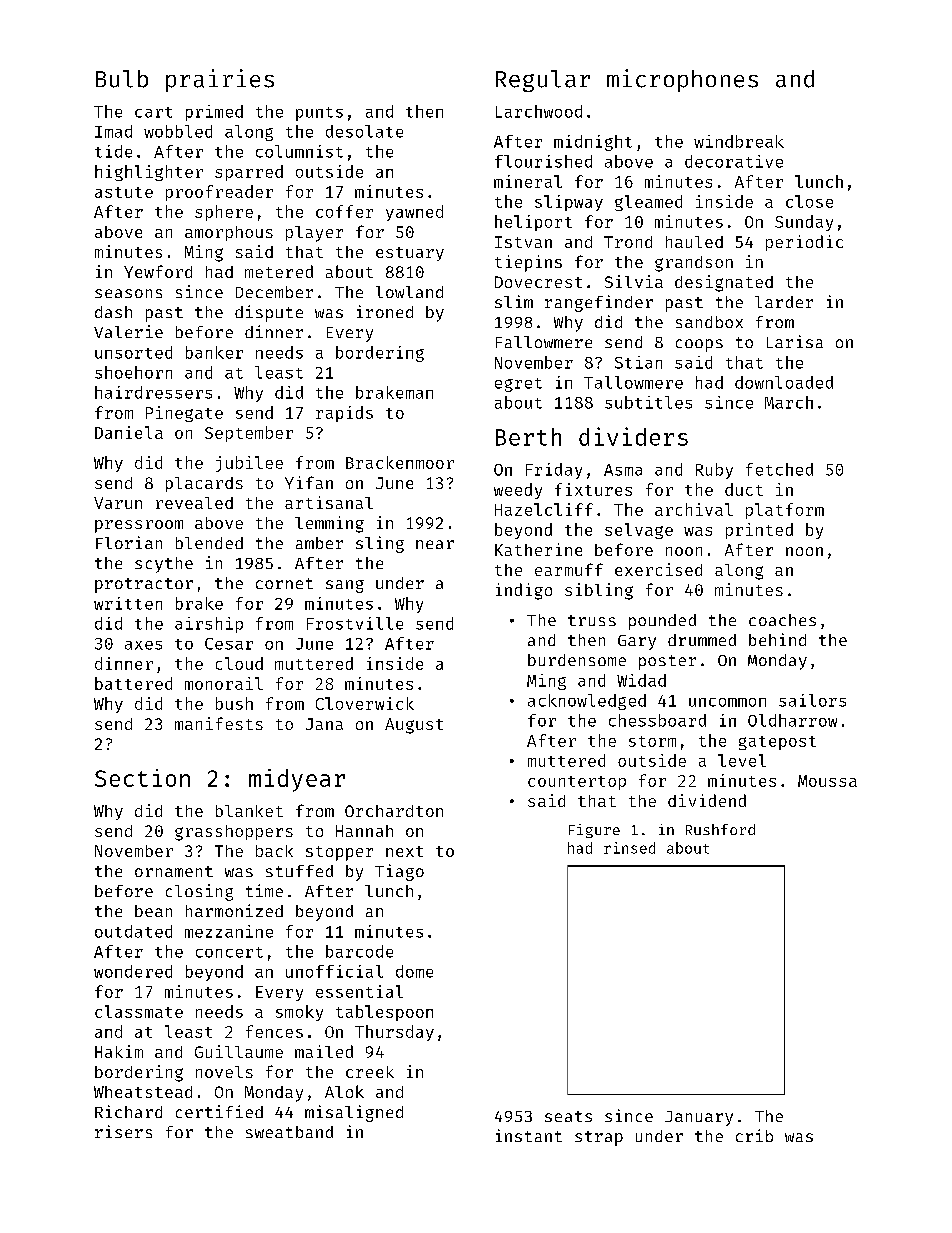  Describe the element at coordinates (543, 81) in the image. I see `Regular` at that location.
